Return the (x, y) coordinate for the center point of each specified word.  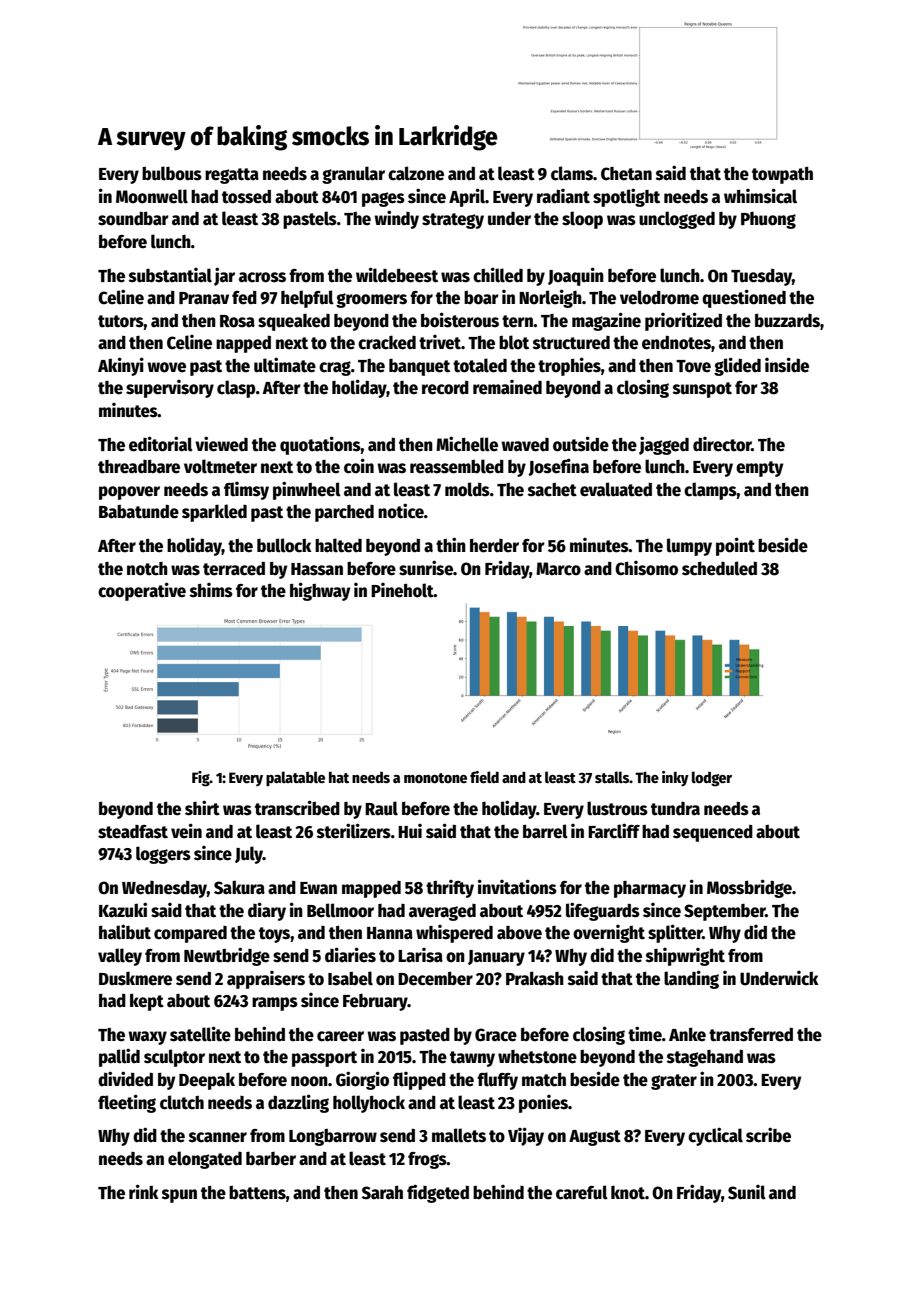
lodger (712, 779)
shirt (202, 808)
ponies (543, 1104)
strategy (453, 221)
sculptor (174, 1058)
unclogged (677, 220)
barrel (545, 831)
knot (628, 1192)
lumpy (689, 547)
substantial (170, 275)
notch (147, 569)
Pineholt (402, 590)
